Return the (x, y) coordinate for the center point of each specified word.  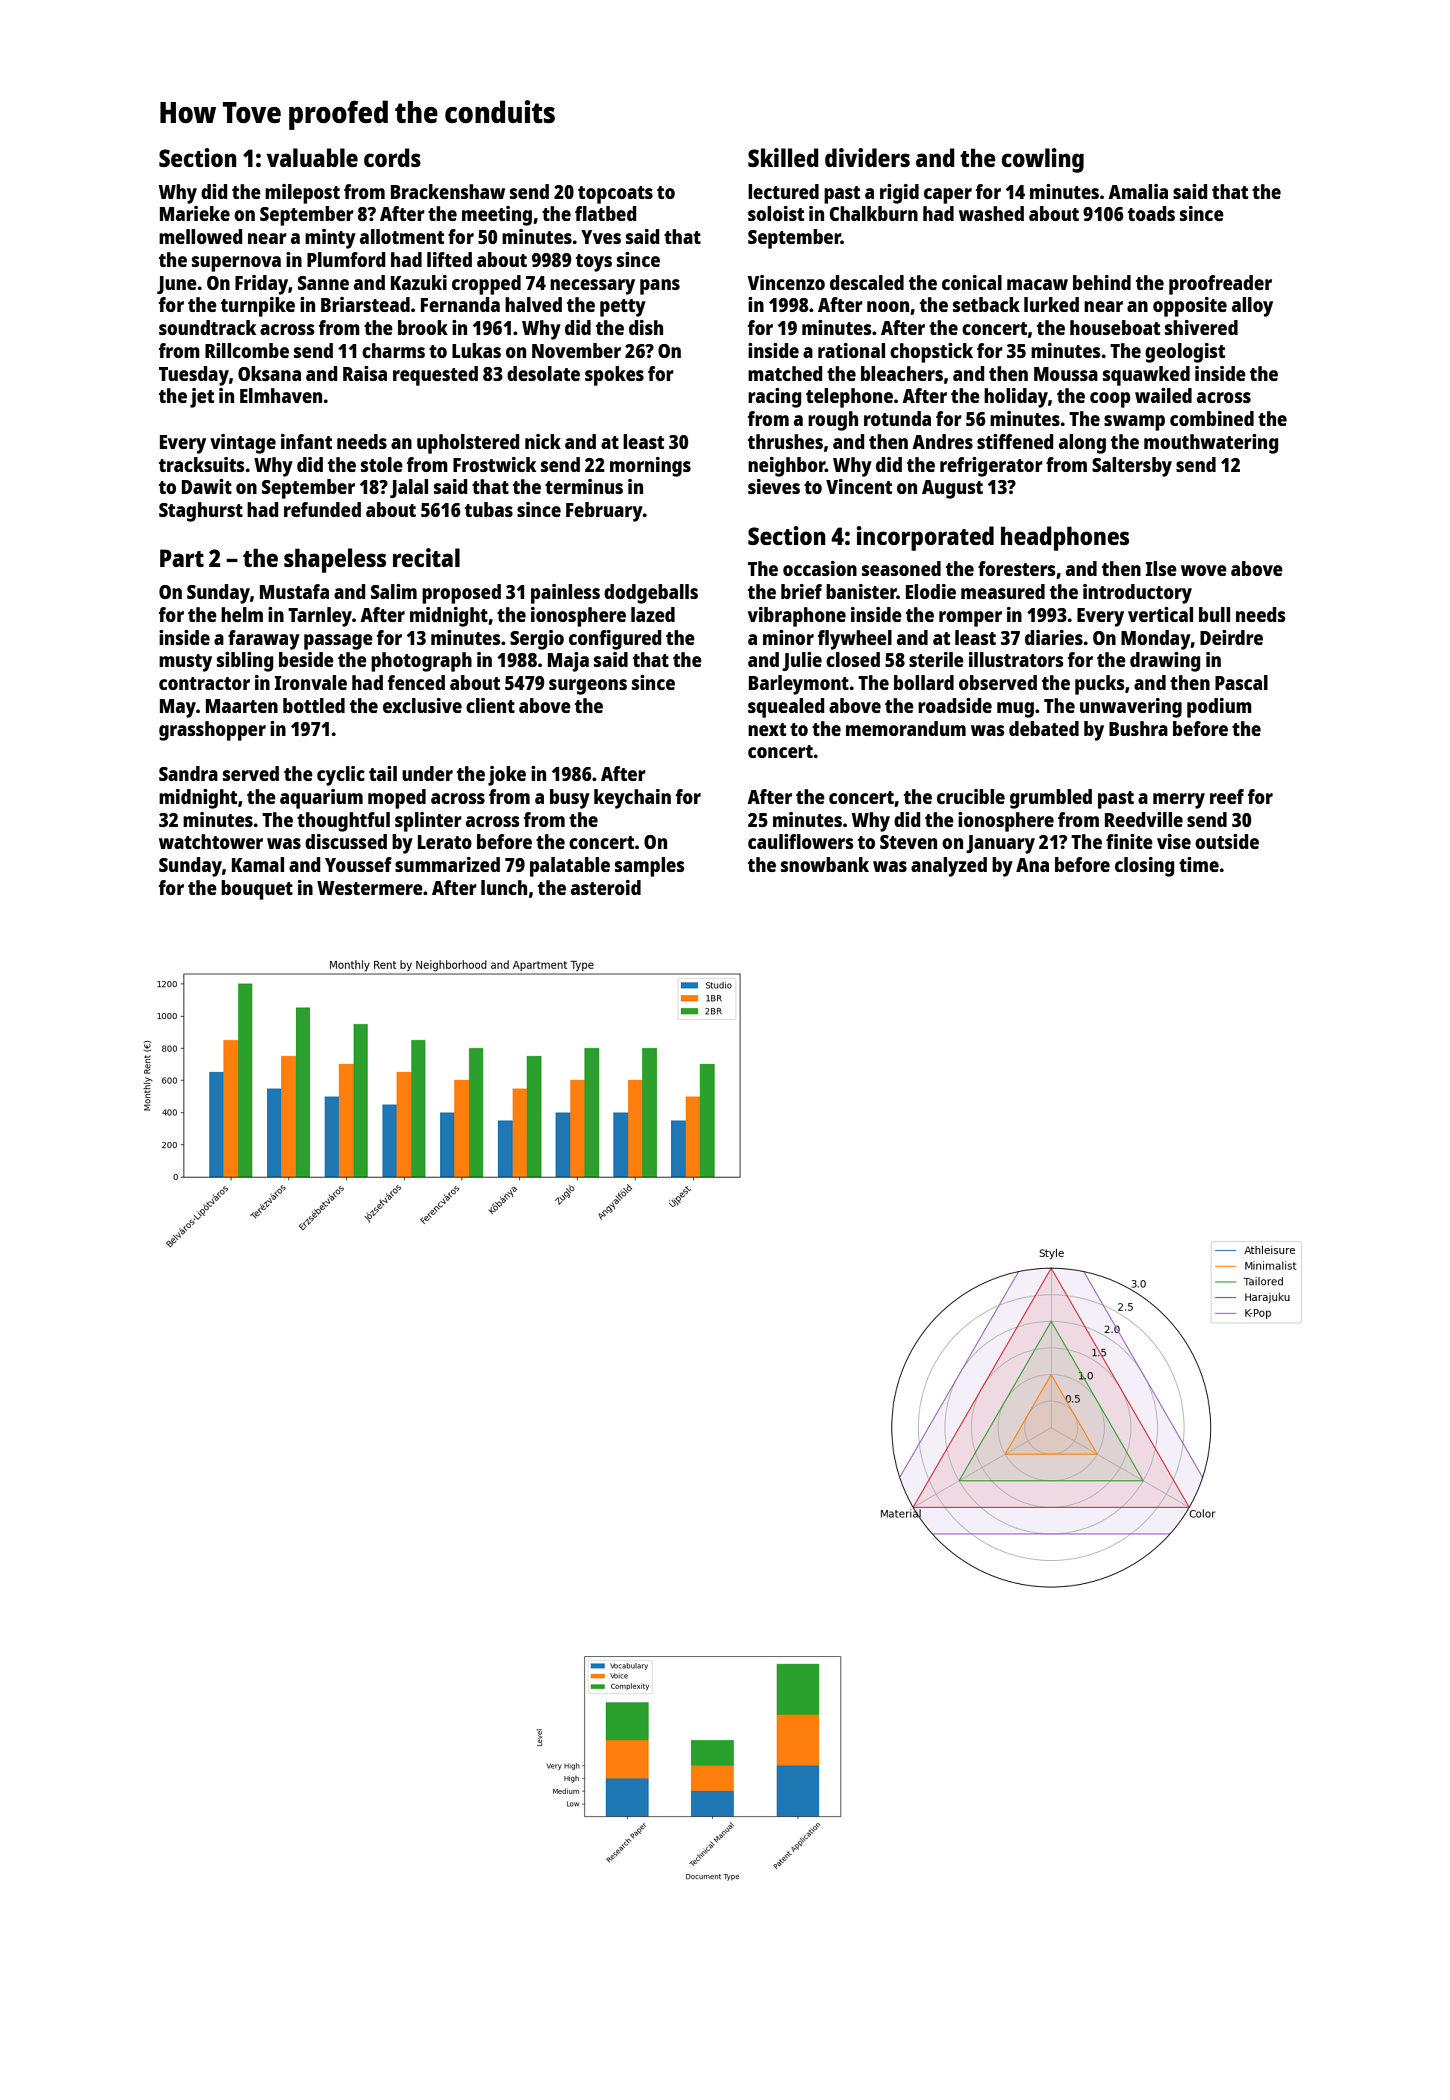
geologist (1185, 353)
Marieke (195, 213)
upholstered (468, 444)
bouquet (257, 890)
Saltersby (1132, 467)
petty (623, 308)
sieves (774, 486)
